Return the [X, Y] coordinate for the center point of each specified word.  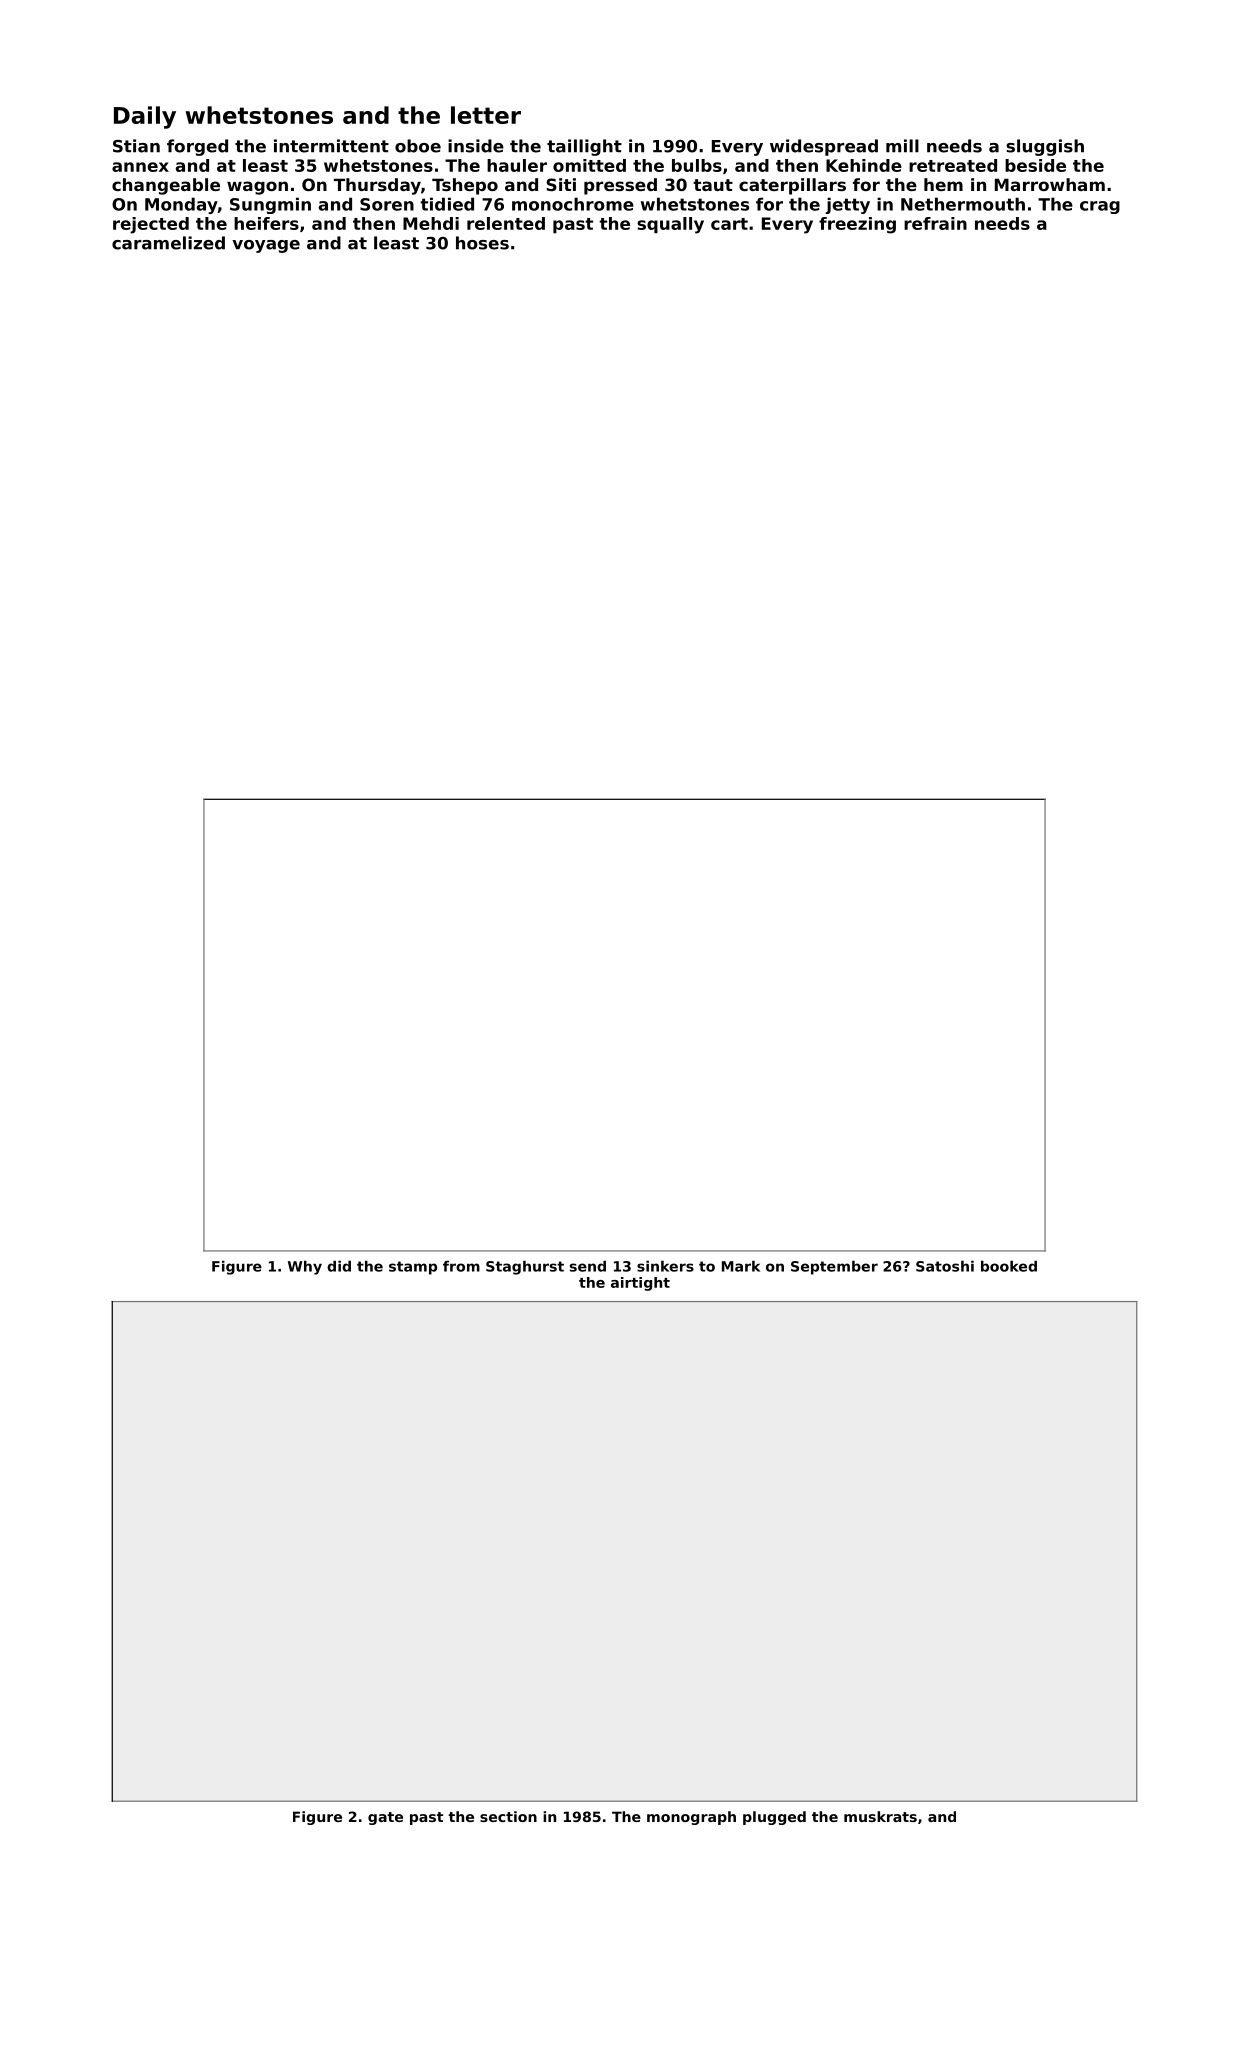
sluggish [1045, 147]
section [508, 1816]
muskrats [880, 1816]
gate [385, 1818]
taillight [584, 147]
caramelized [168, 243]
